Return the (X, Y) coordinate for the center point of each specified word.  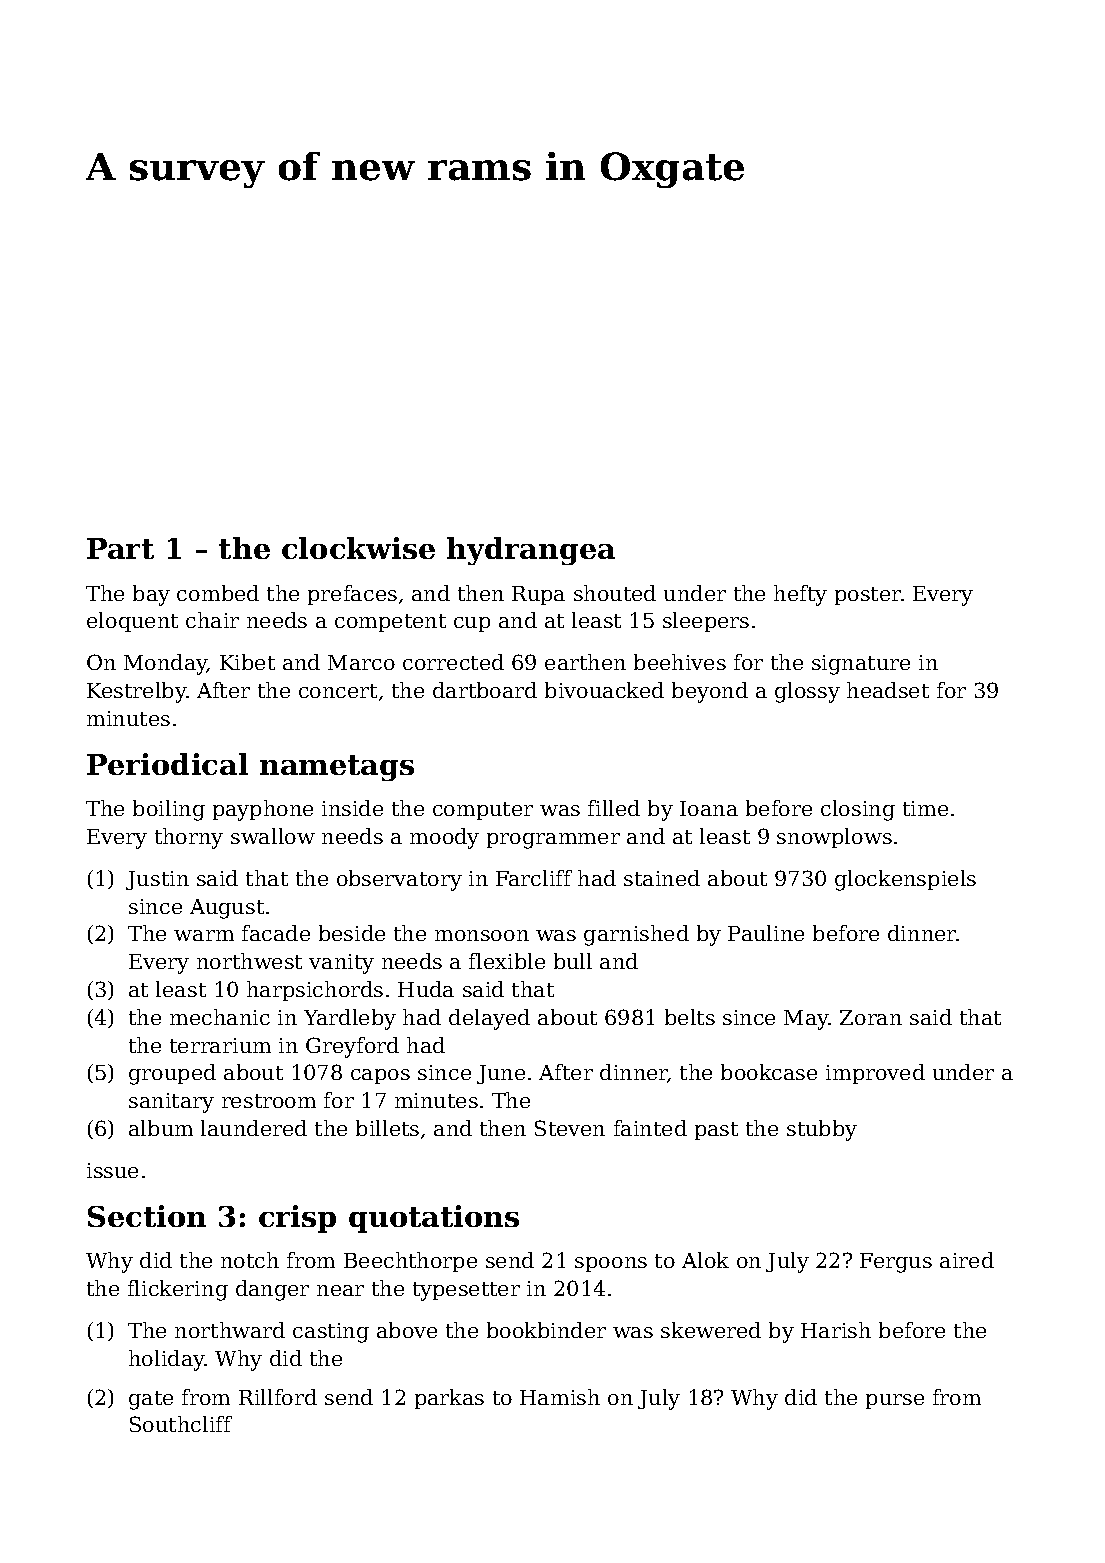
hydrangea (531, 551)
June (501, 1074)
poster (868, 596)
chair (212, 620)
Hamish (560, 1397)
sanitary (171, 1103)
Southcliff (181, 1424)
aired (967, 1260)
